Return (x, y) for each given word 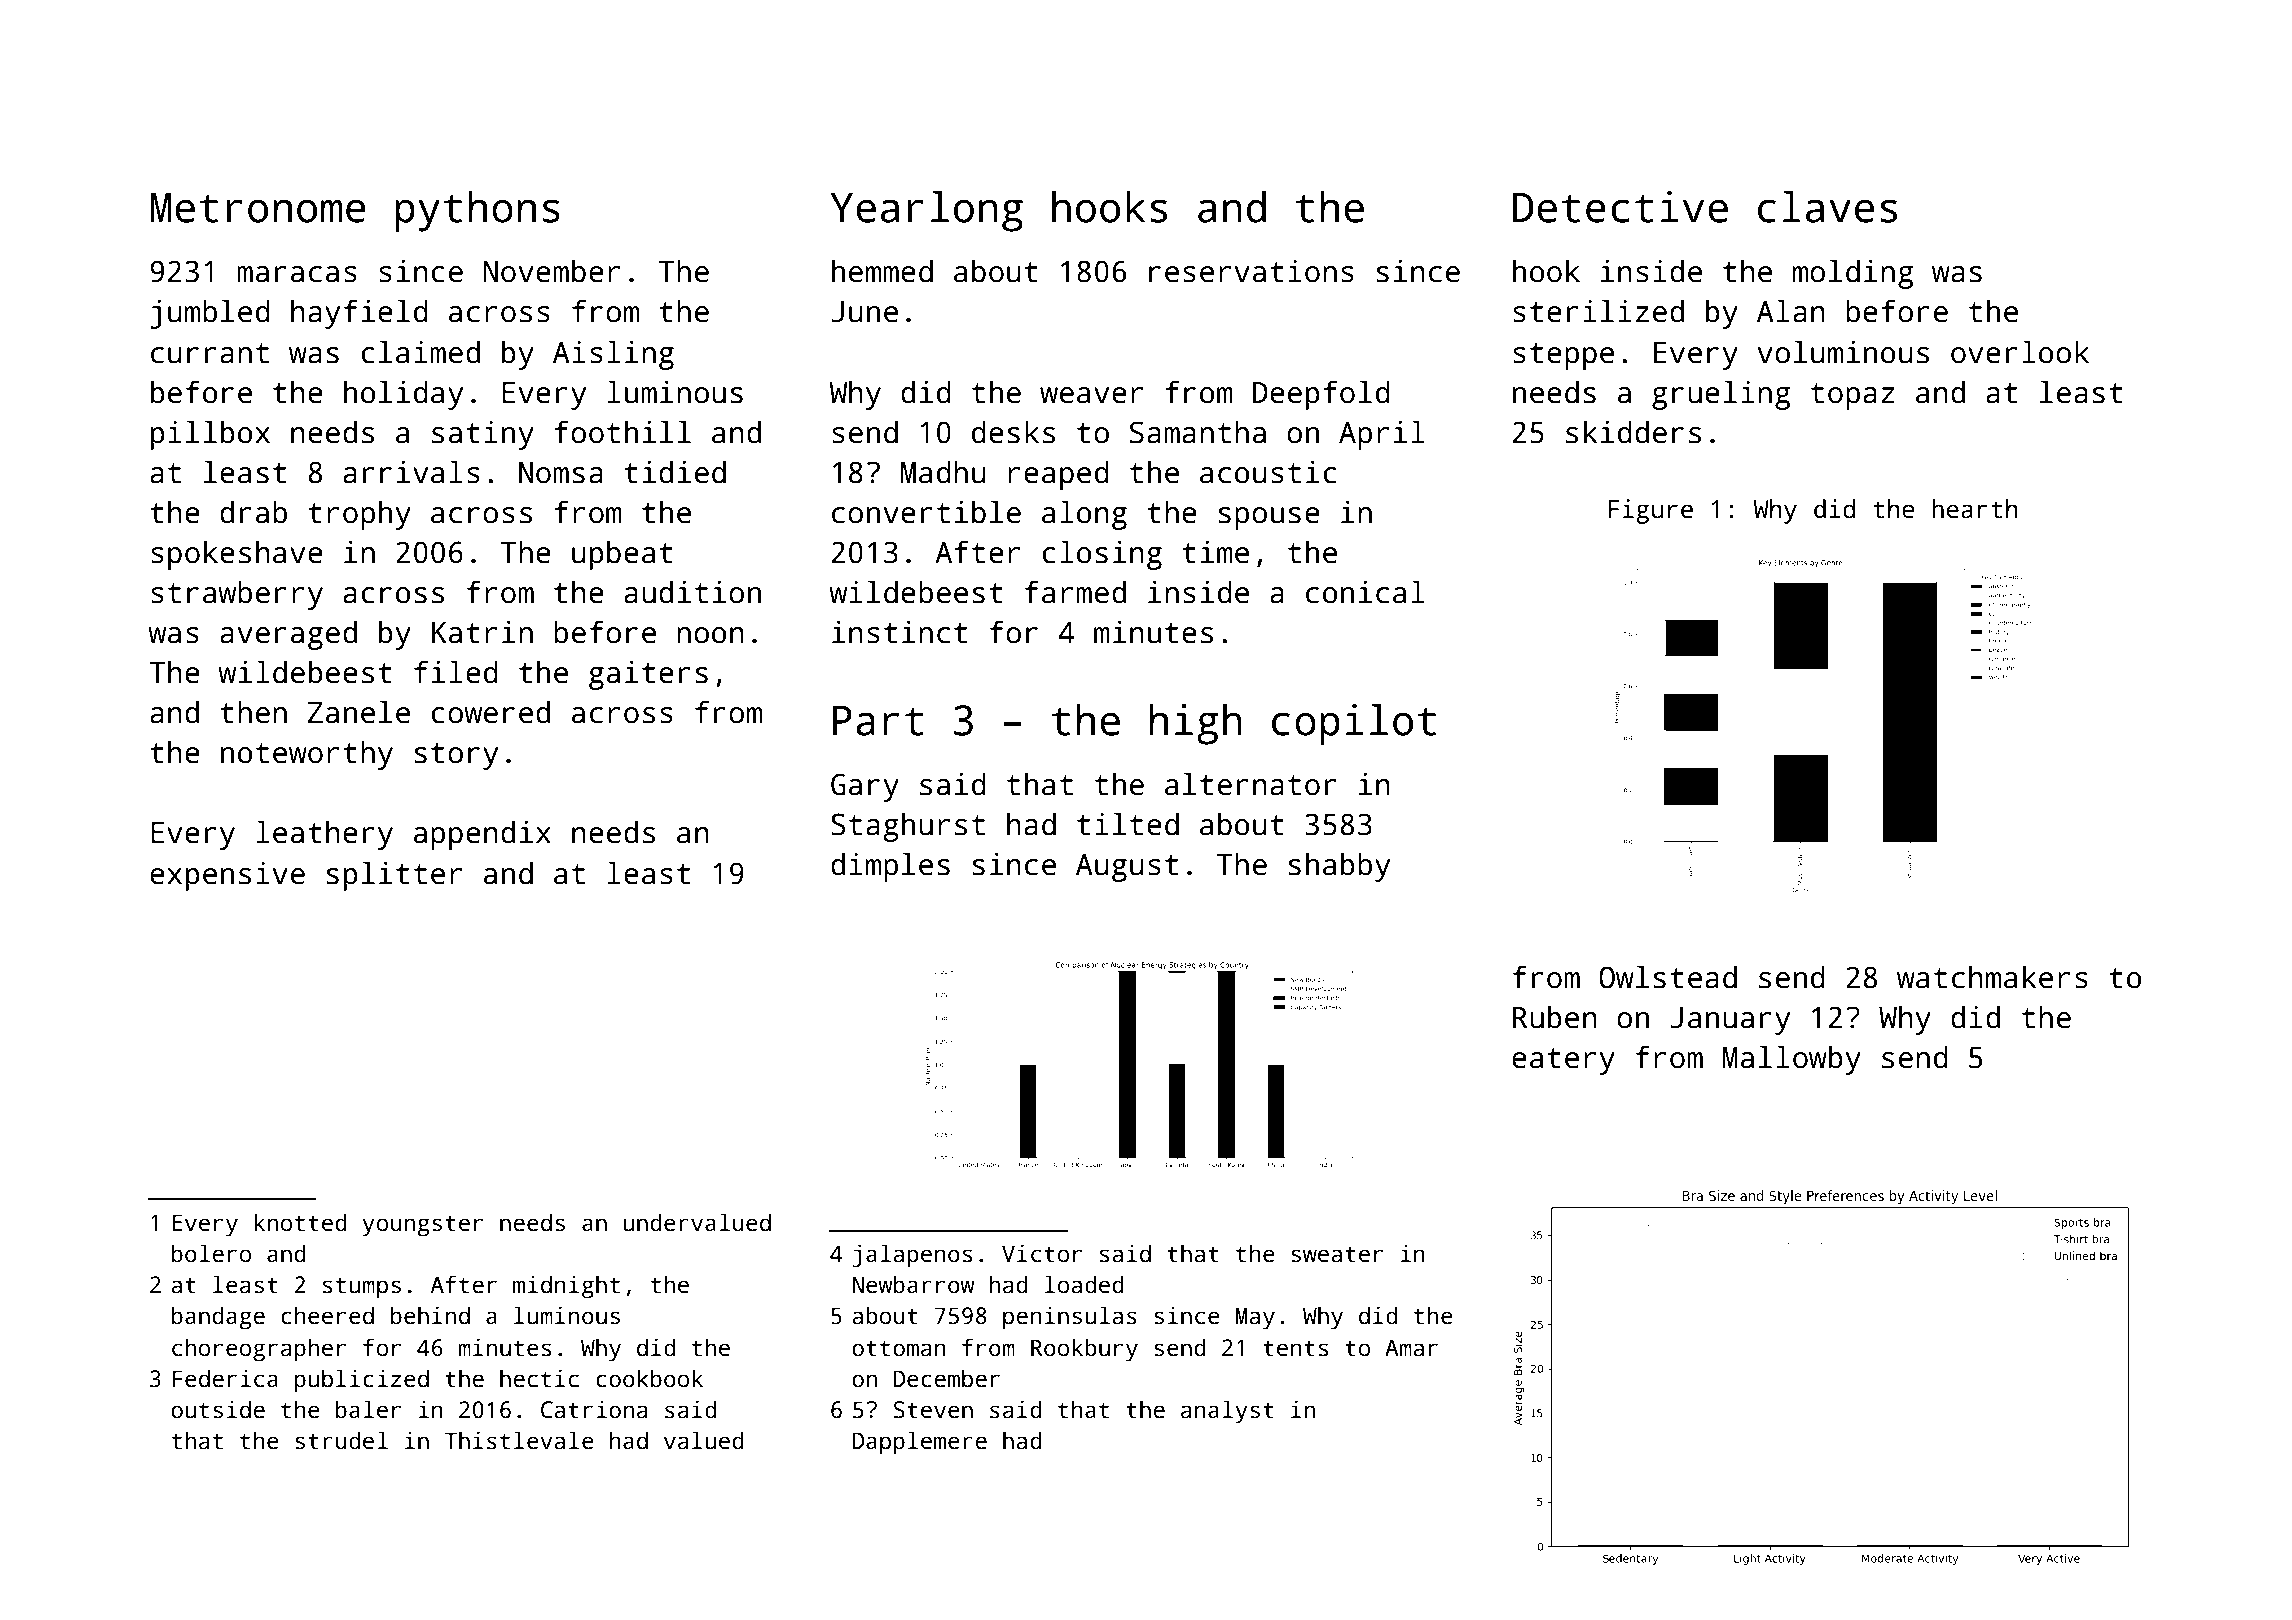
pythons (477, 211)
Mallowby (1792, 1060)
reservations (1251, 271)
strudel (341, 1440)
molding (1853, 274)
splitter (394, 876)
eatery (1563, 1061)
